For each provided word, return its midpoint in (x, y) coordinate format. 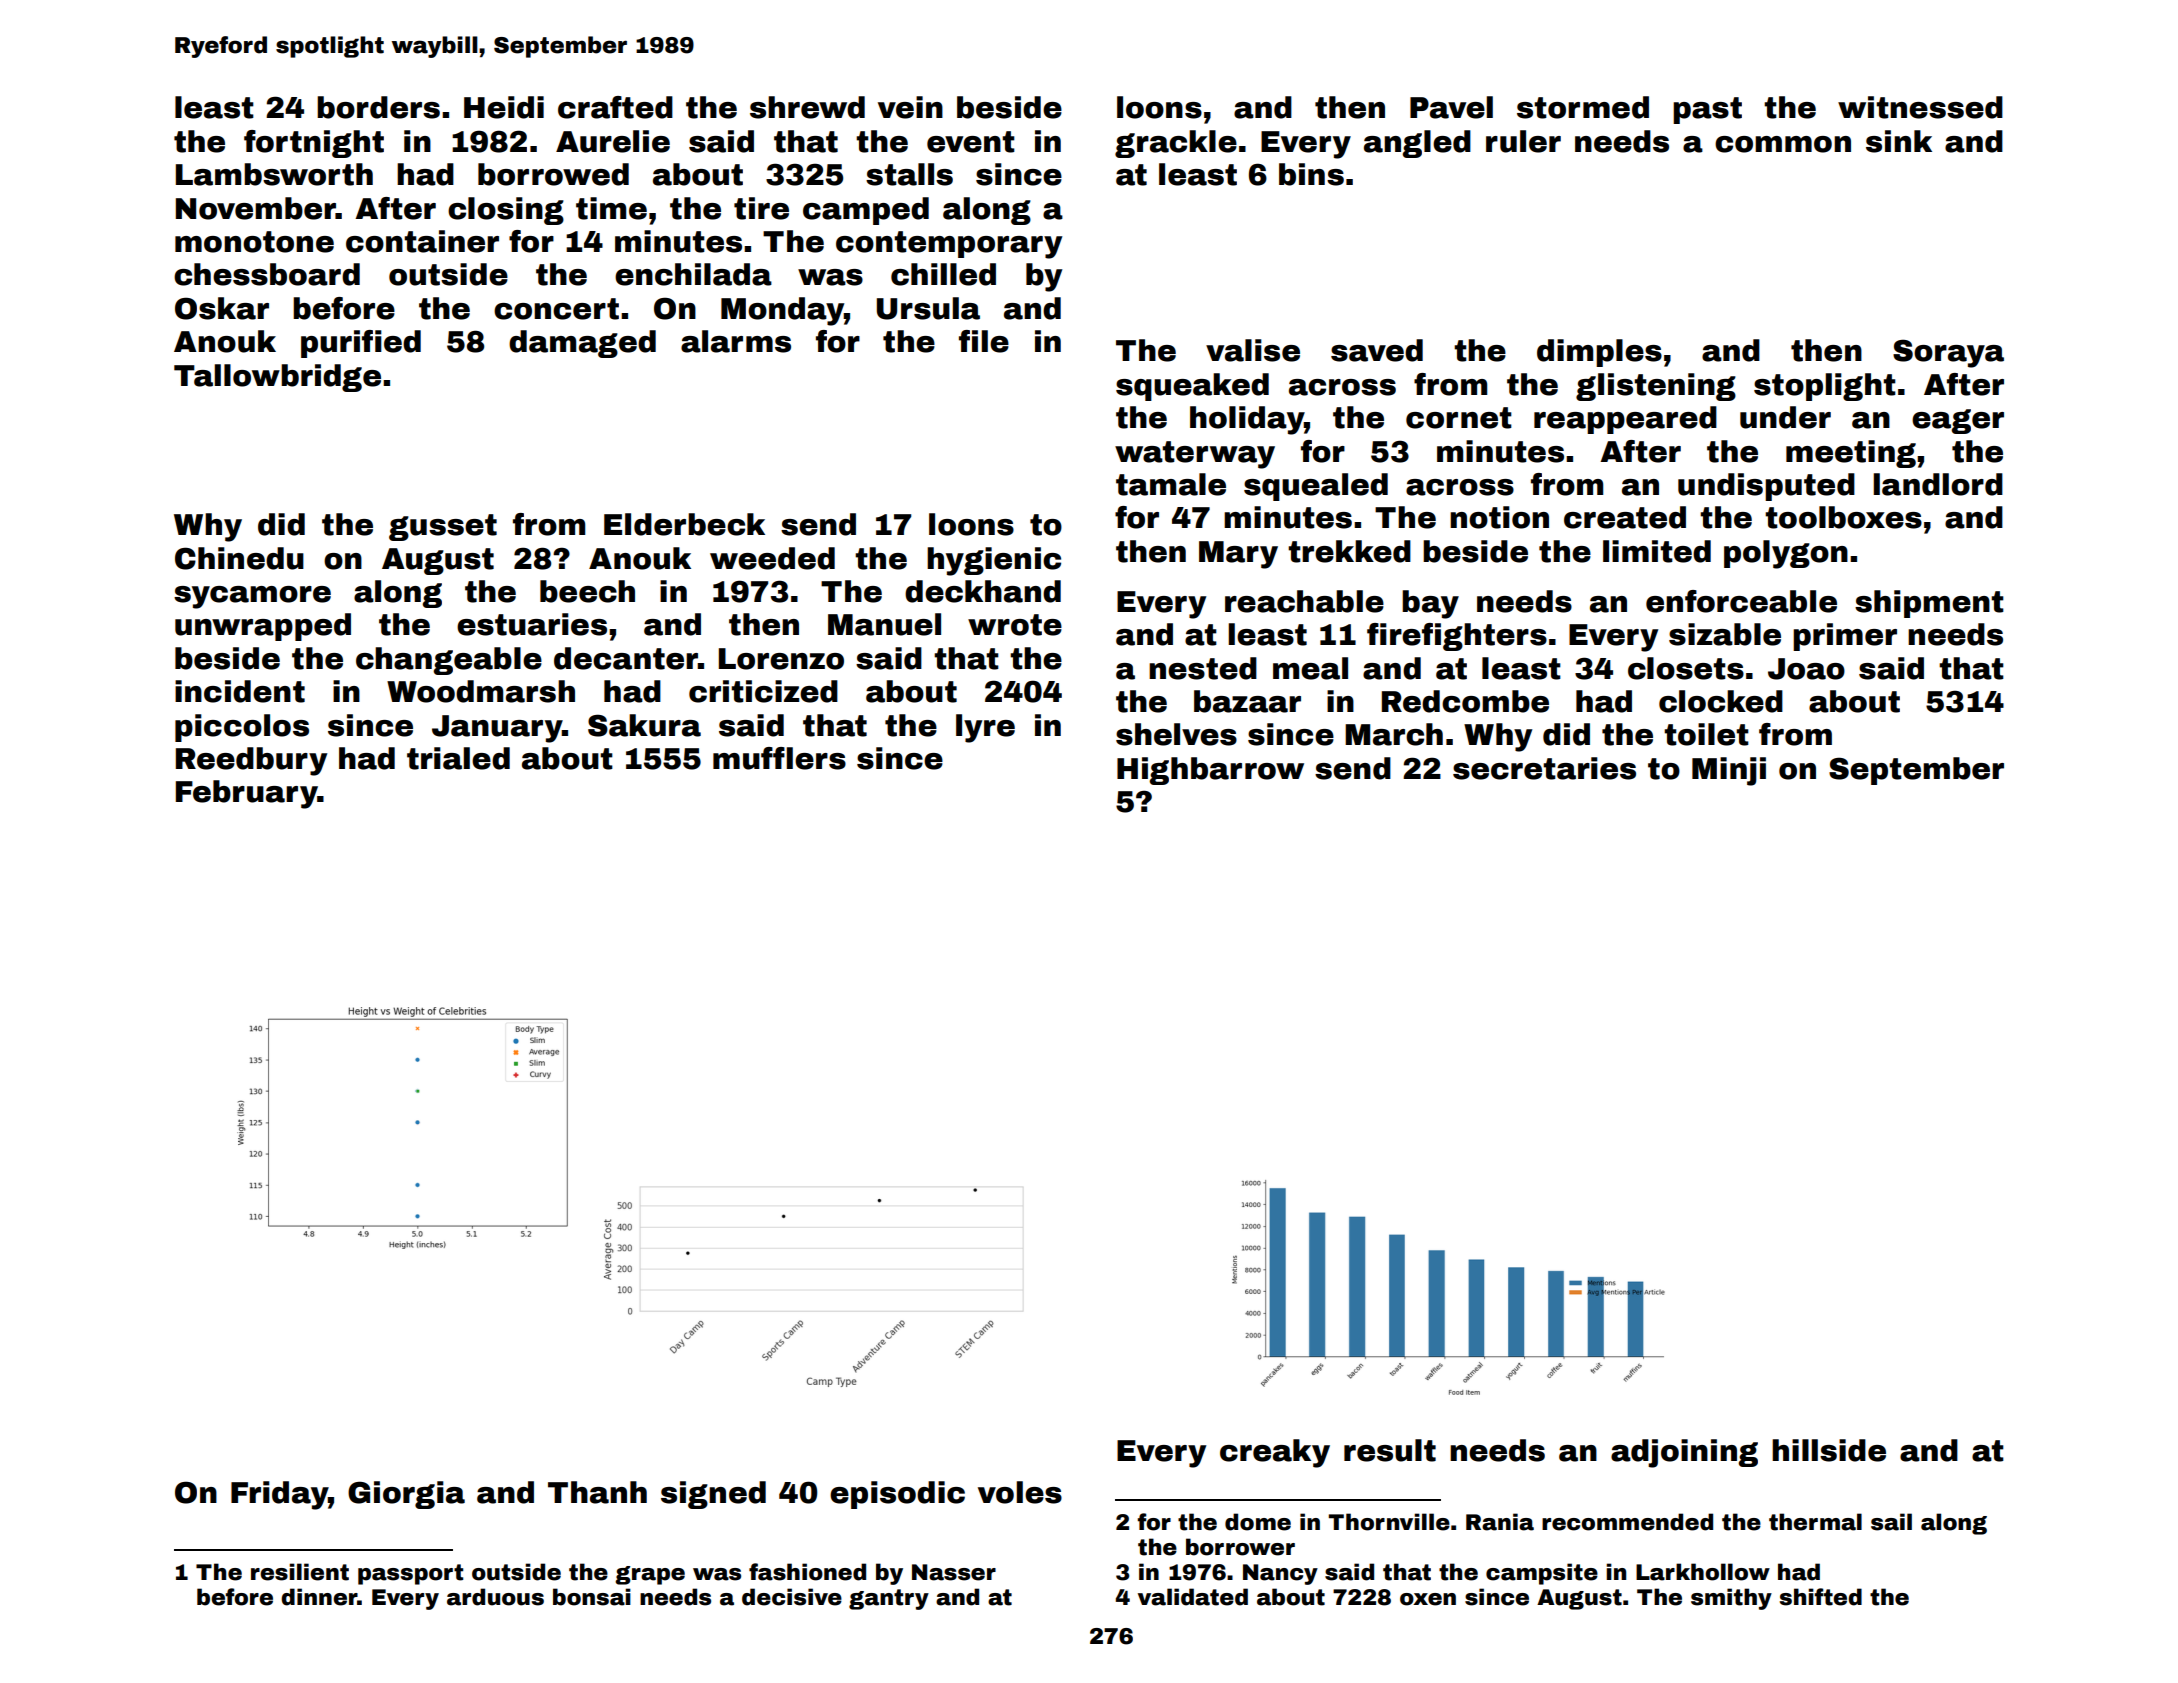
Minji (1729, 771)
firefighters (1457, 637)
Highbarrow (1210, 771)
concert (556, 309)
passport (410, 1574)
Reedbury (251, 761)
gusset (443, 527)
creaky (1275, 1453)
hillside (1829, 1450)
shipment (1929, 604)
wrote (1015, 625)
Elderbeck (684, 524)
